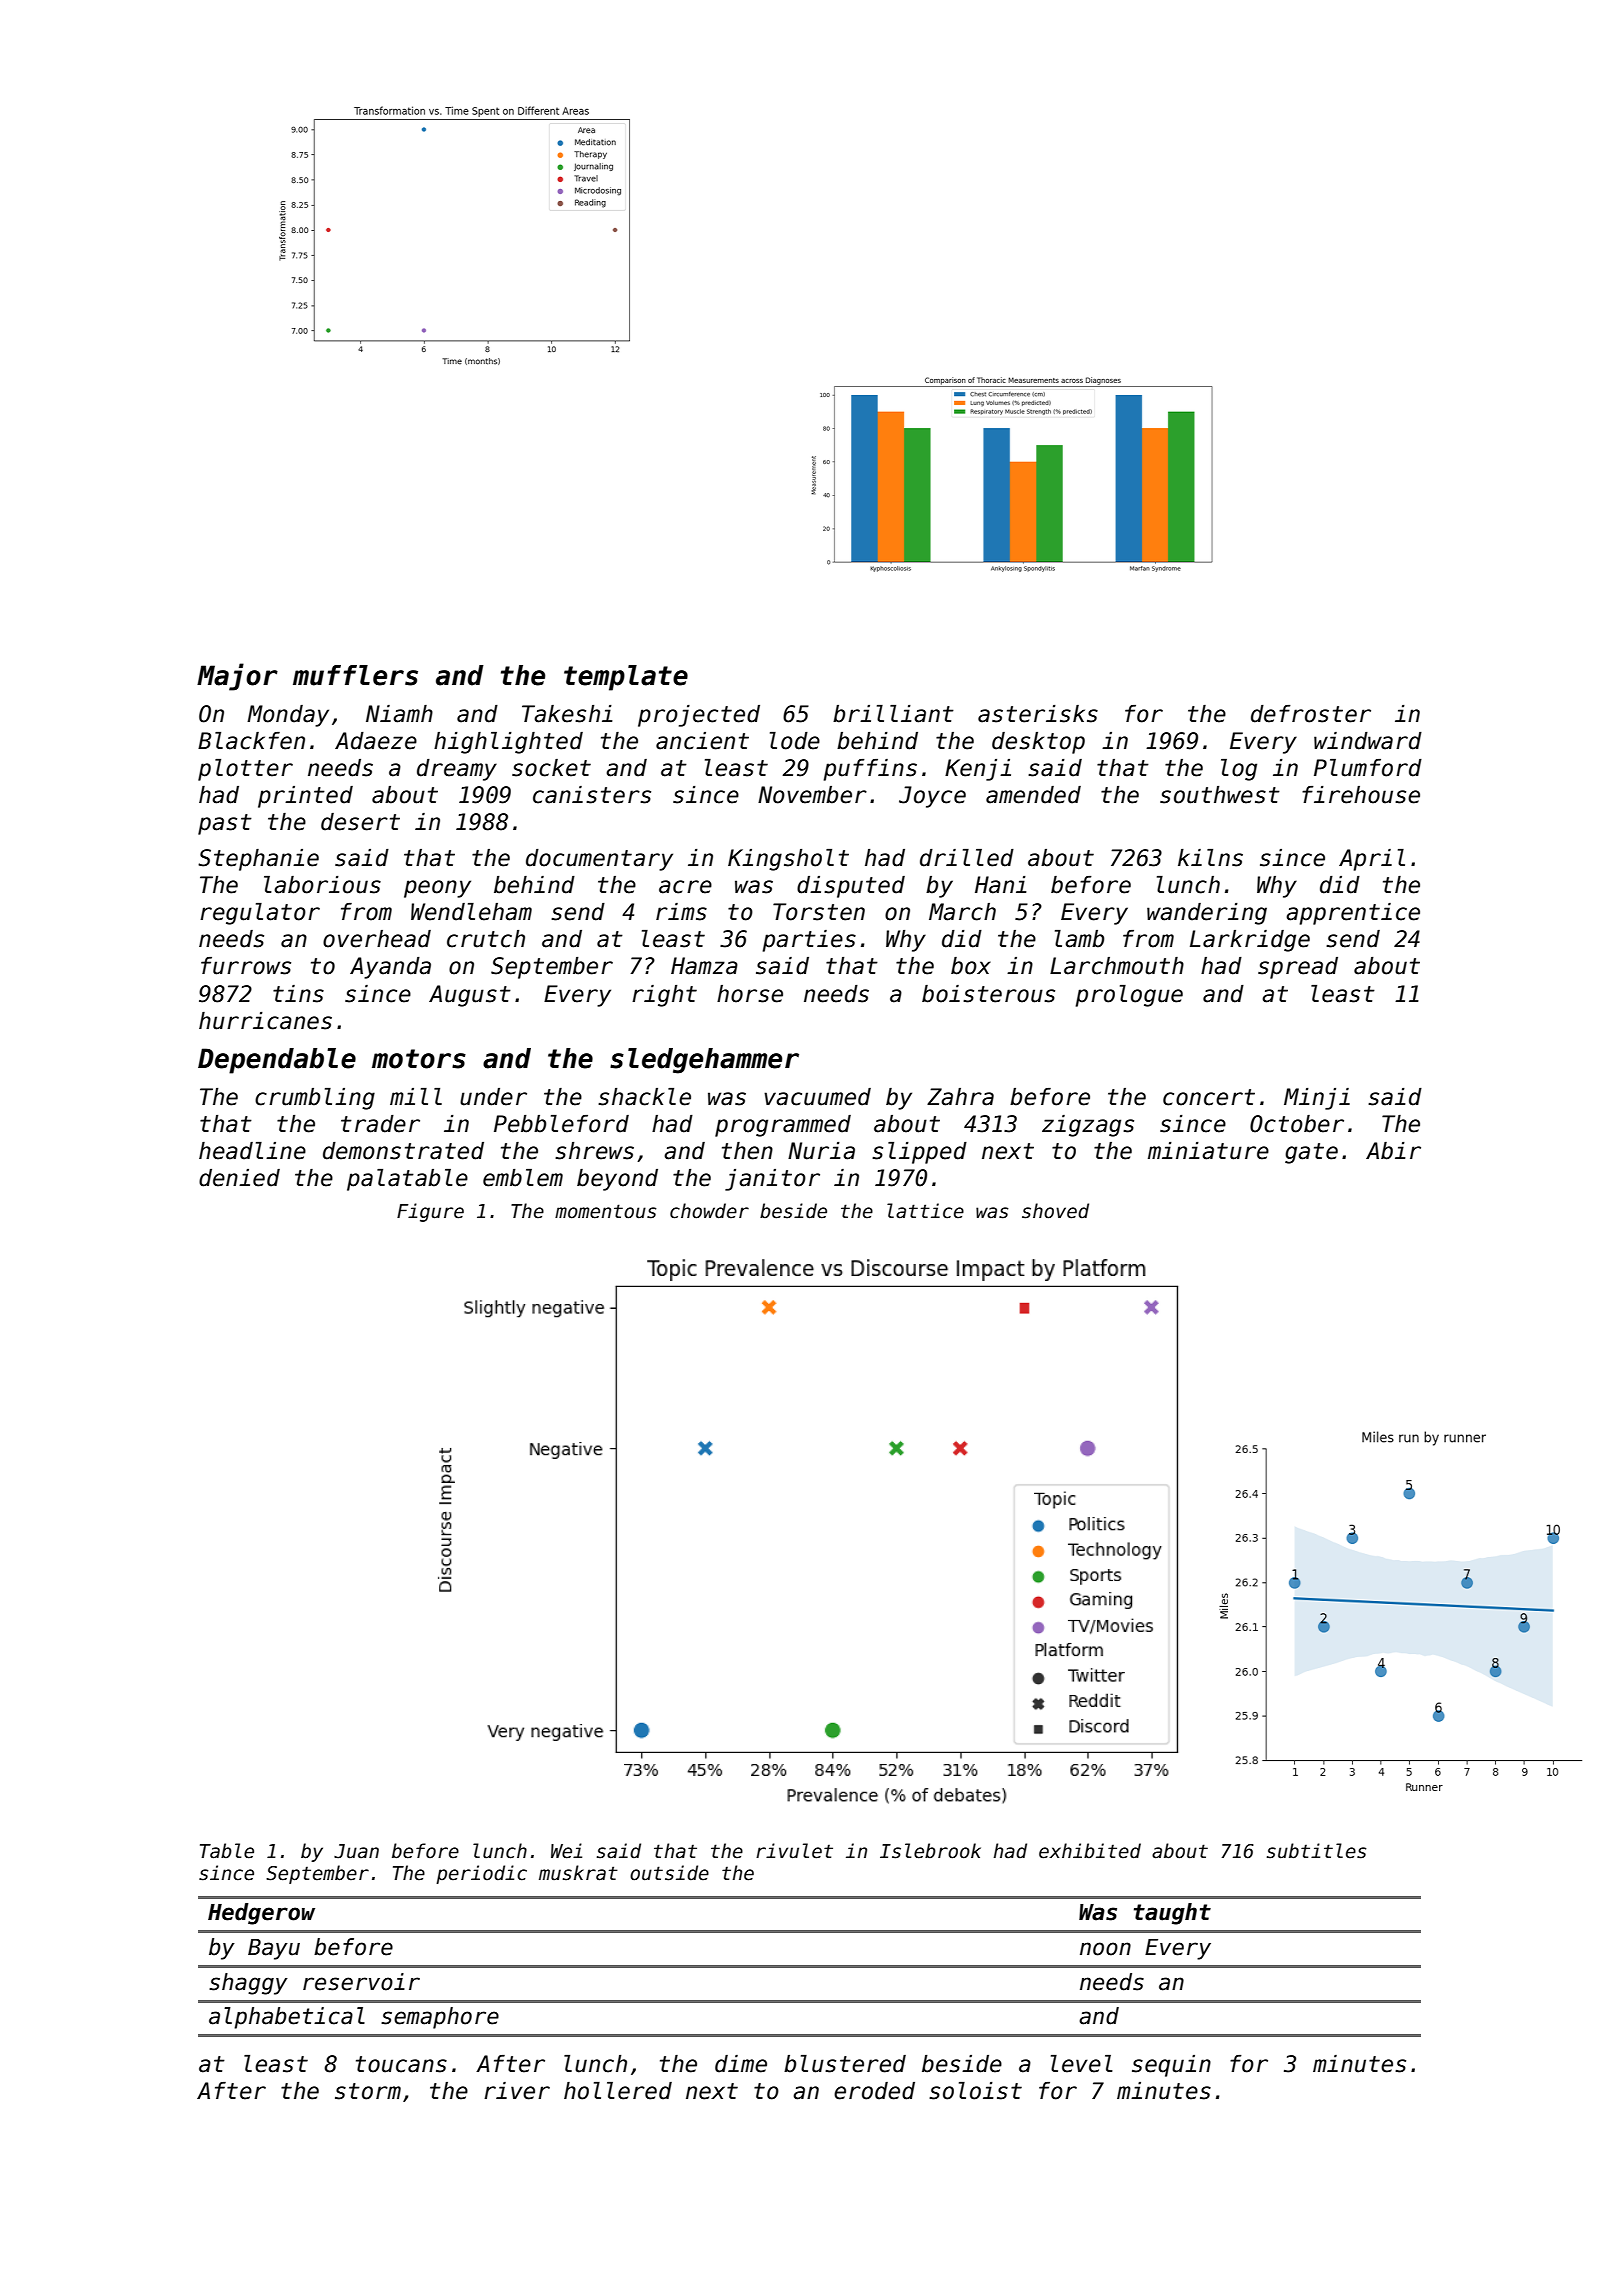  I want to click on Figure, so click(430, 1212).
